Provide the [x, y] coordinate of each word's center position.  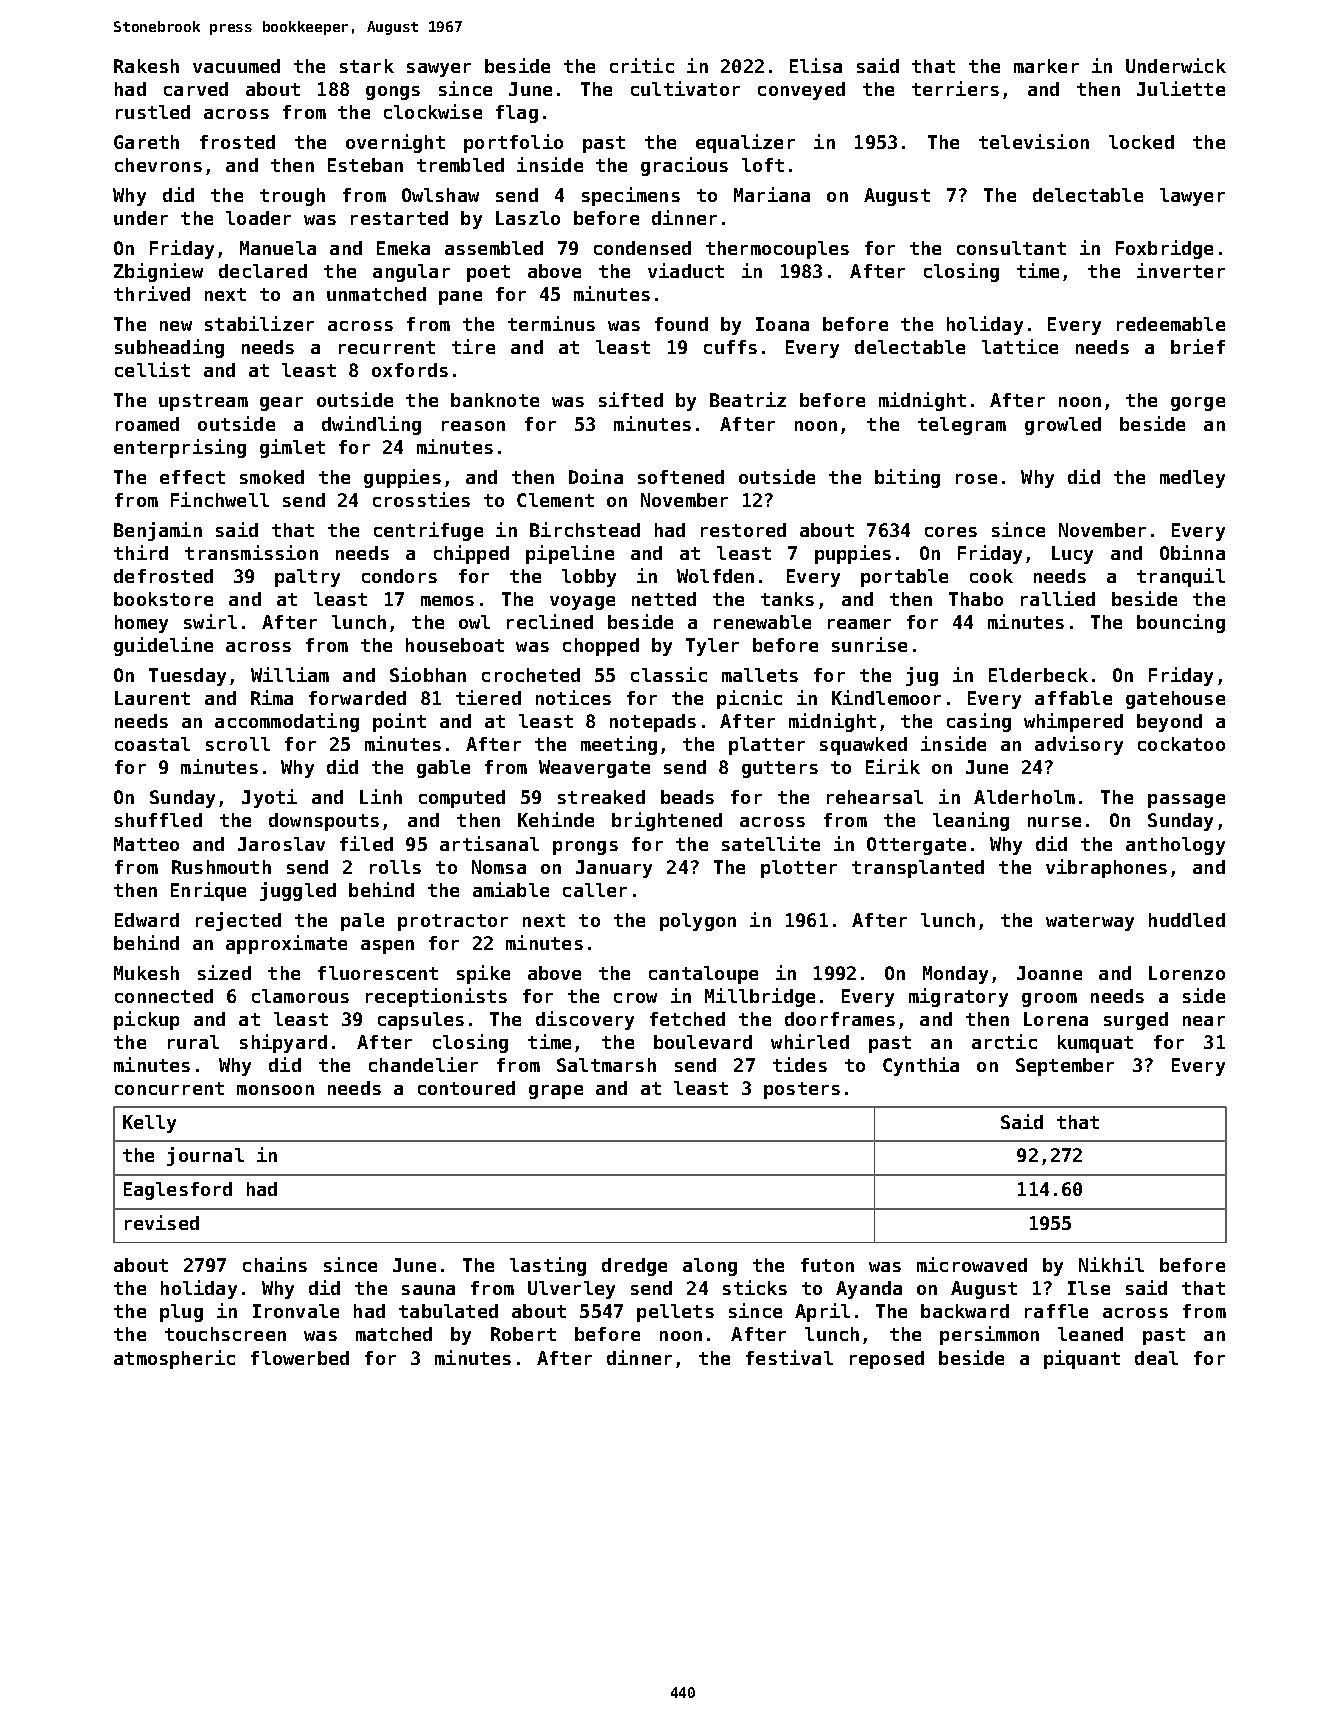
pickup [146, 1020]
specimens [631, 196]
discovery [585, 1020]
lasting [548, 1266]
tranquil [1181, 577]
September [1065, 1067]
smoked [272, 477]
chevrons [158, 165]
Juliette [1181, 88]
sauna [428, 1290]
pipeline [570, 554]
